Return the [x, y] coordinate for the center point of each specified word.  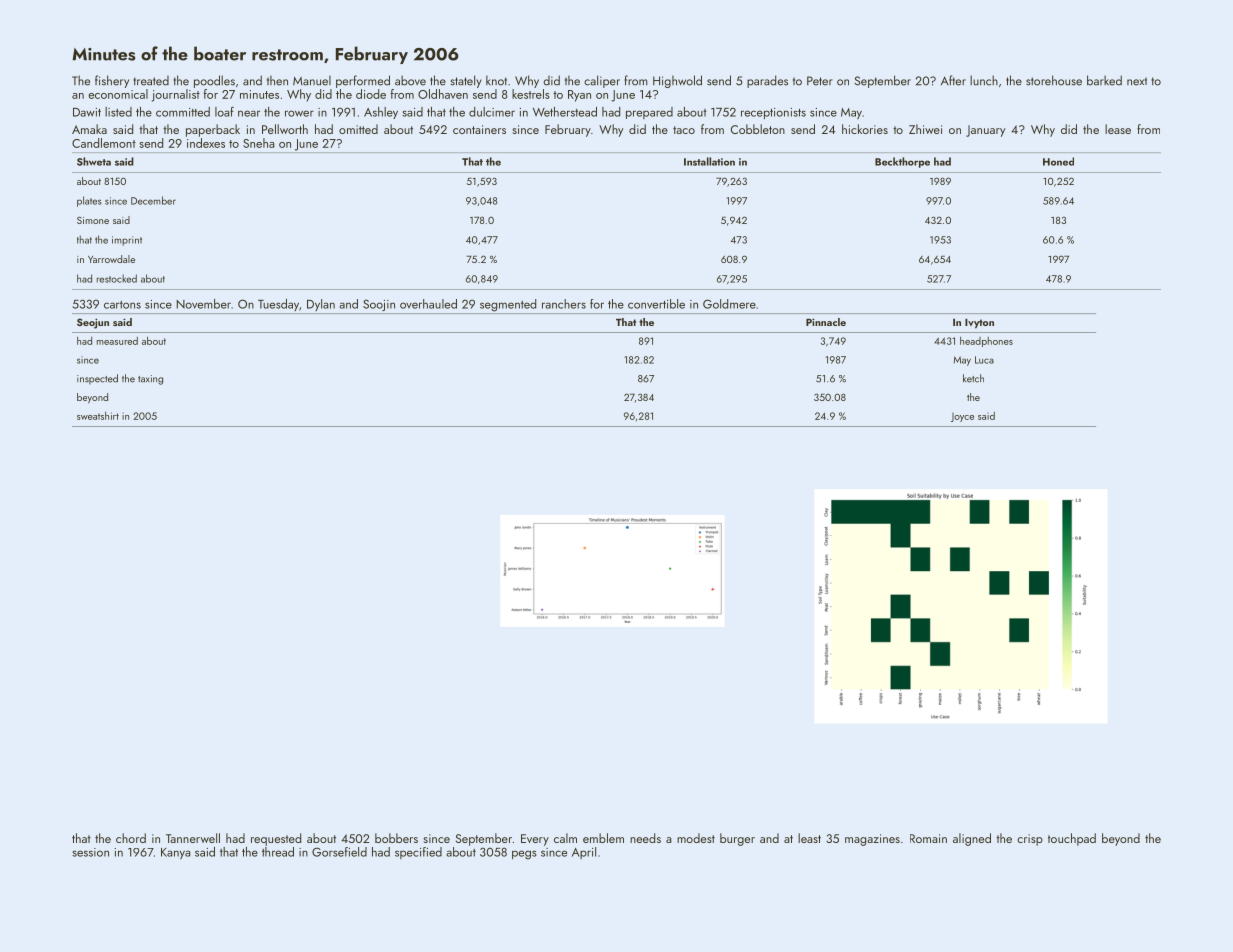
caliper [602, 81]
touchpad [1072, 839]
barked [1104, 80]
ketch [973, 378]
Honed [1058, 161]
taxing [150, 380]
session [90, 852]
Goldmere [729, 304]
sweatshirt [98, 416]
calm [565, 838]
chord [131, 838]
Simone [93, 220]
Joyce [962, 417]
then [277, 80]
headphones [986, 342]
